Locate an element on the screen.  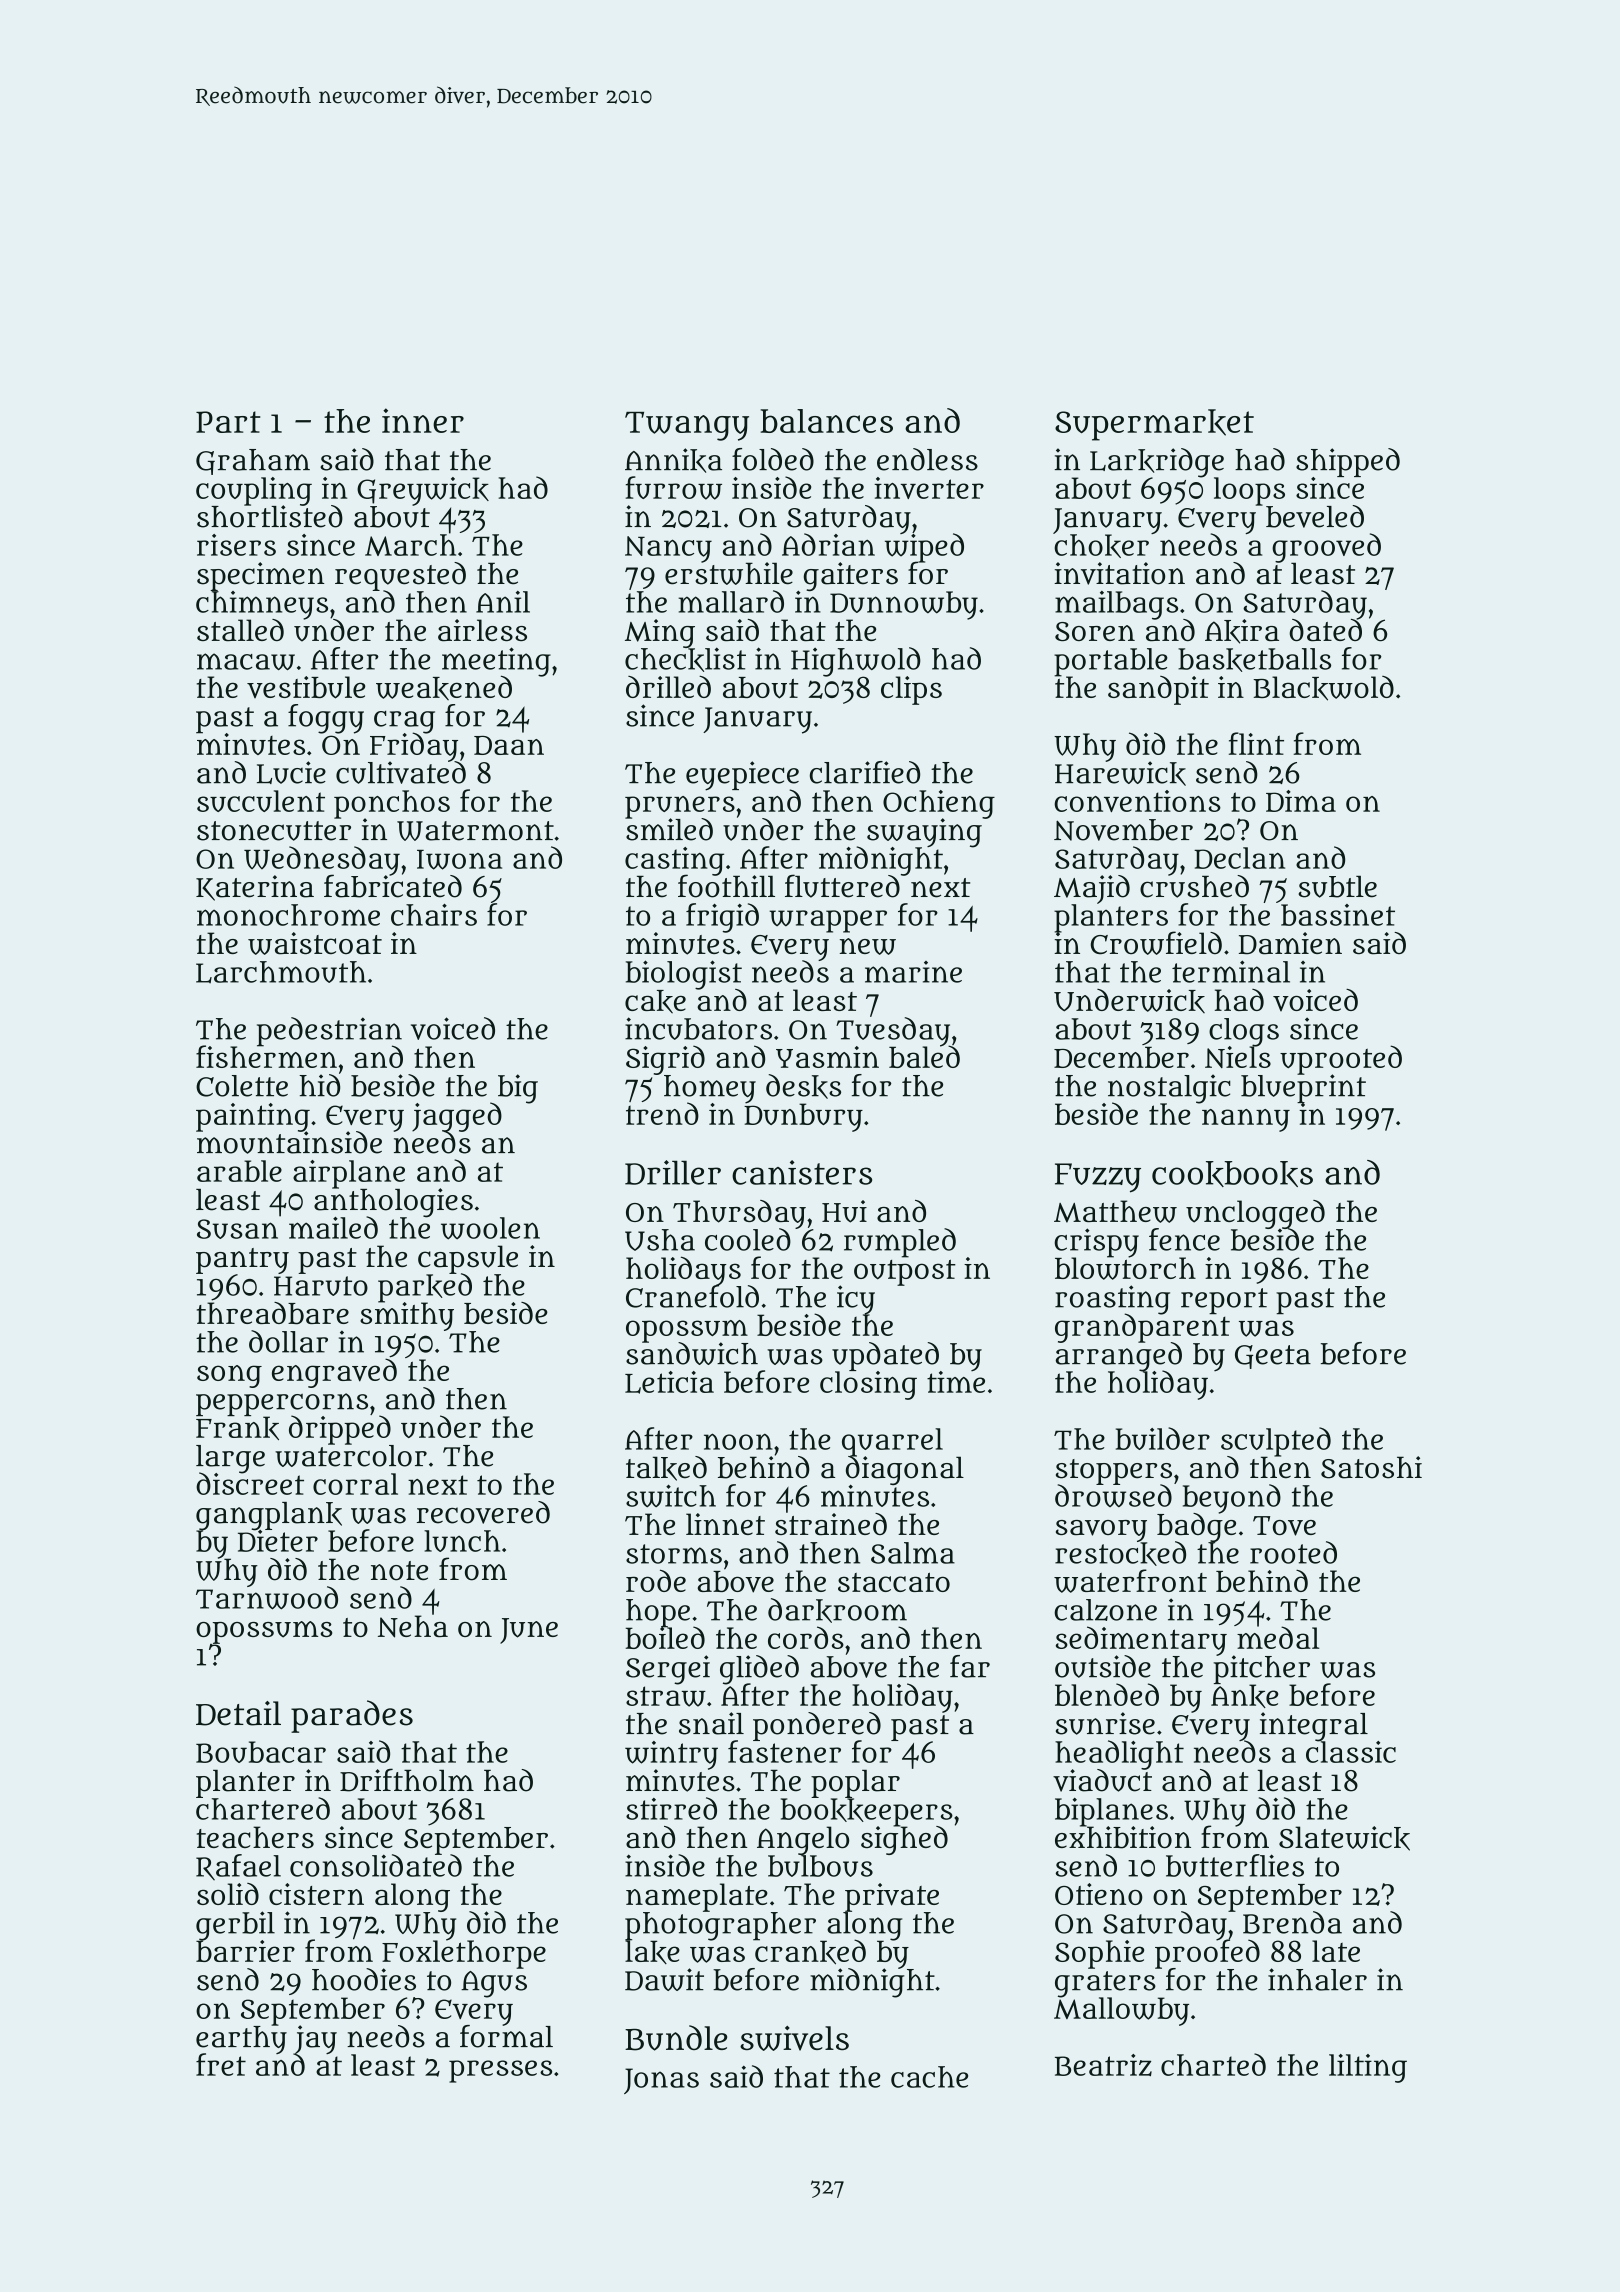
Nancy is located at coordinates (668, 549).
